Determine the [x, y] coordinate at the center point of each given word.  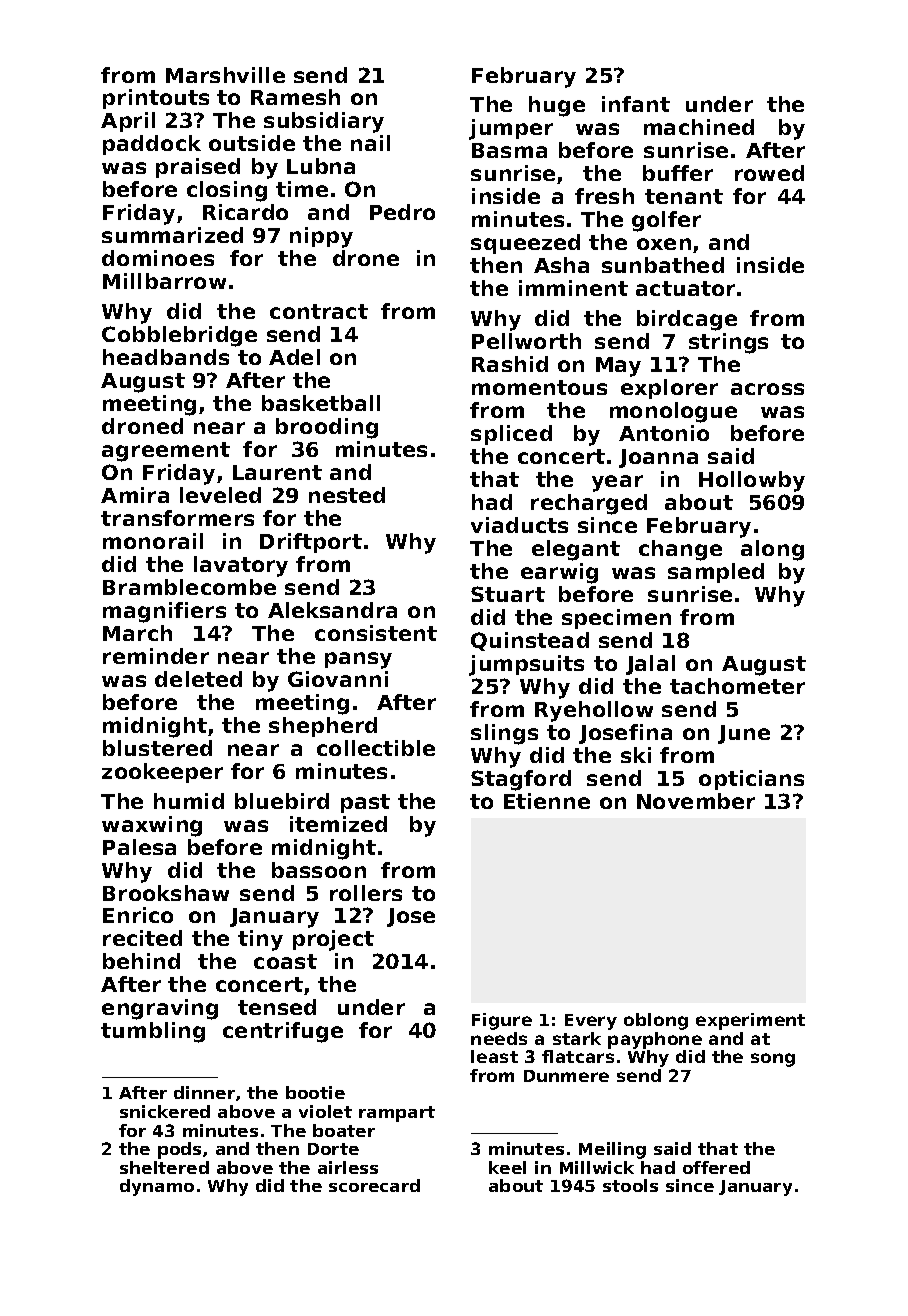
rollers [366, 893]
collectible [376, 748]
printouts [156, 99]
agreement [166, 452]
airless [348, 1167]
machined [699, 127]
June [744, 734]
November [696, 801]
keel [507, 1167]
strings [728, 343]
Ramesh [295, 97]
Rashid [510, 364]
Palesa [139, 847]
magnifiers [164, 612]
